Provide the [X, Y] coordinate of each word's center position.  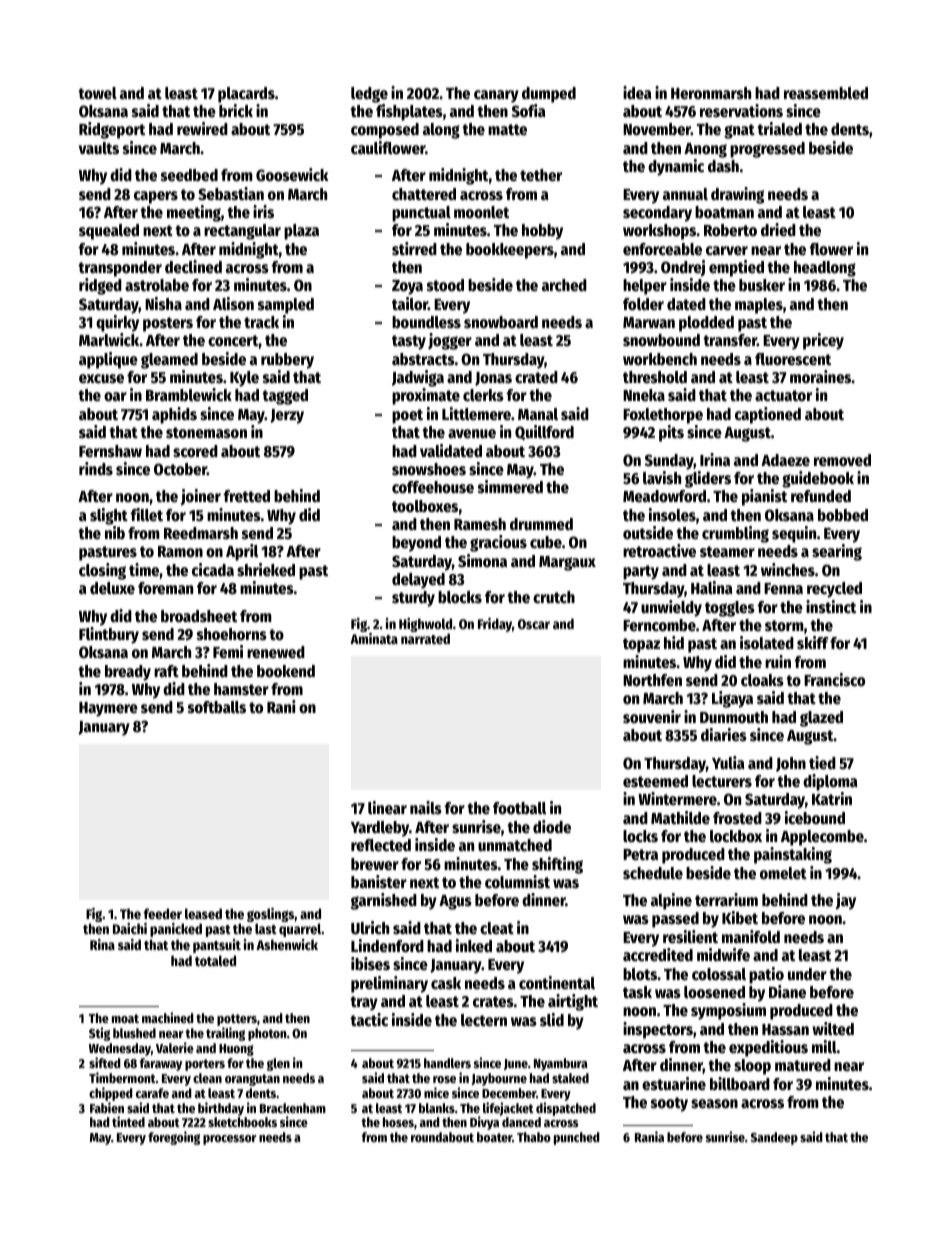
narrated [425, 638]
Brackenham [293, 1108]
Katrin [832, 798]
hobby [542, 232]
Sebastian [231, 194]
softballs [217, 707]
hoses [398, 1122]
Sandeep [774, 1138]
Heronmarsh [711, 93]
